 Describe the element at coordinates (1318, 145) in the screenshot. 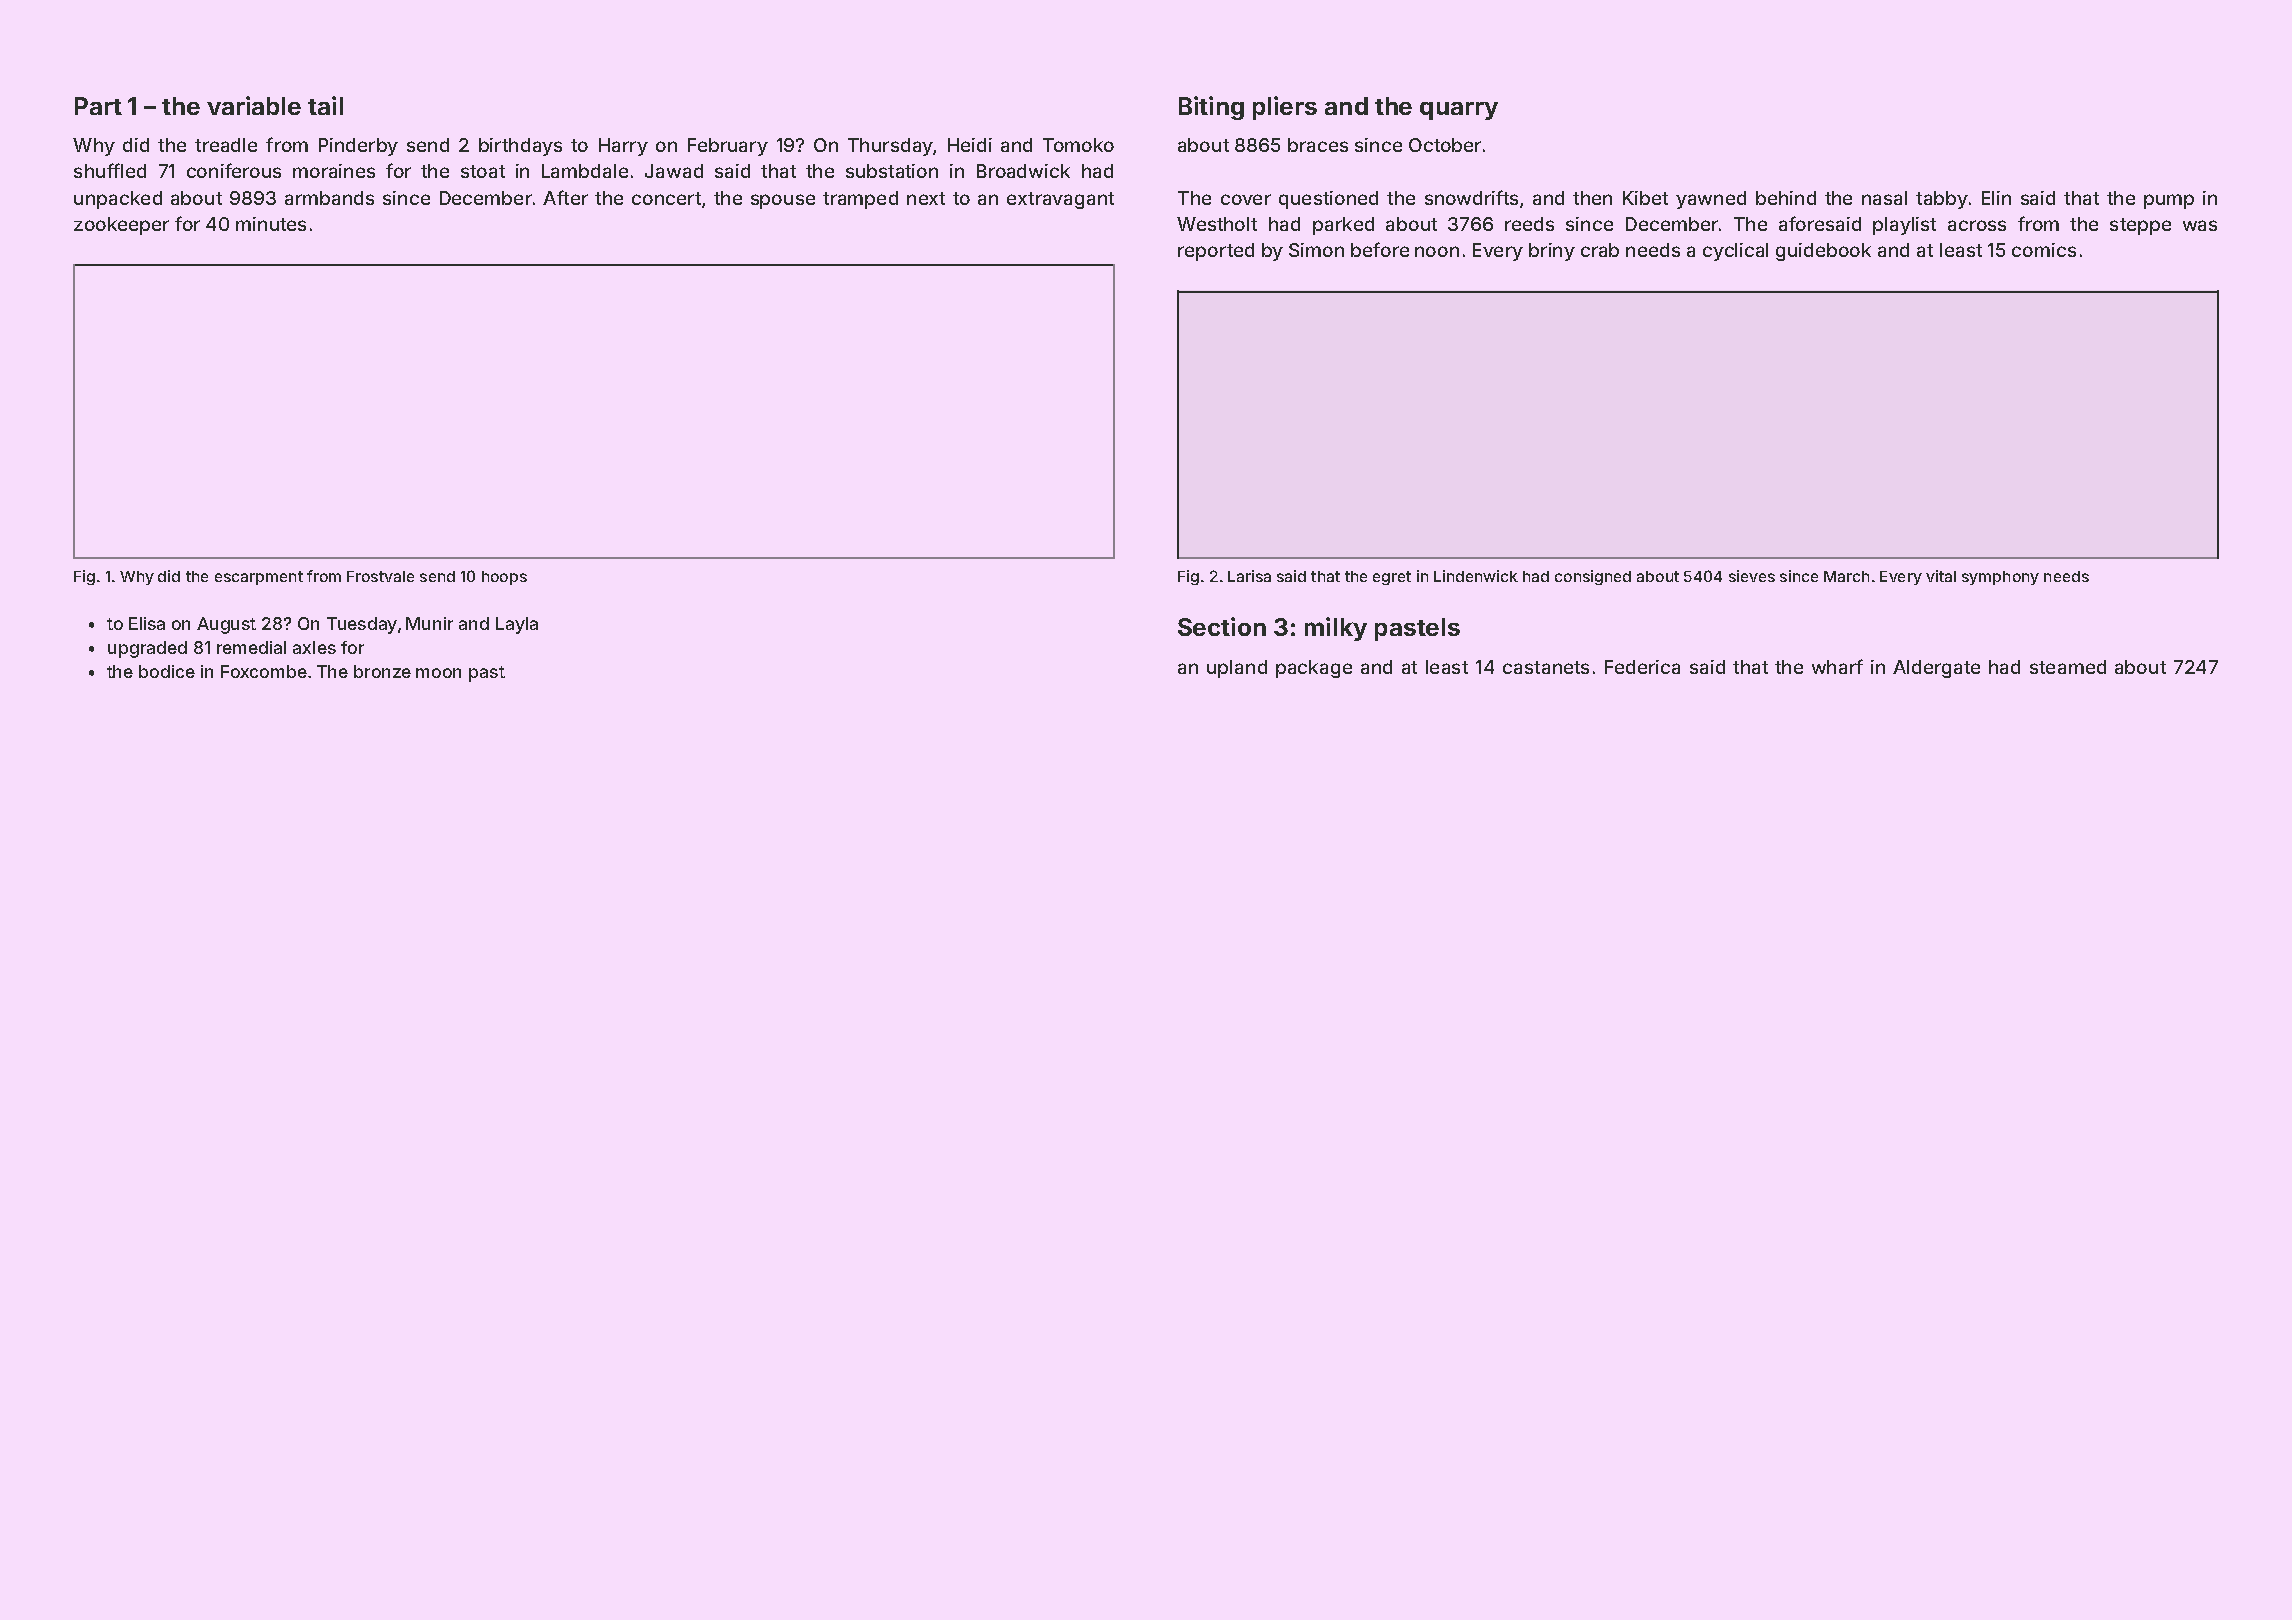

I see `braces` at that location.
